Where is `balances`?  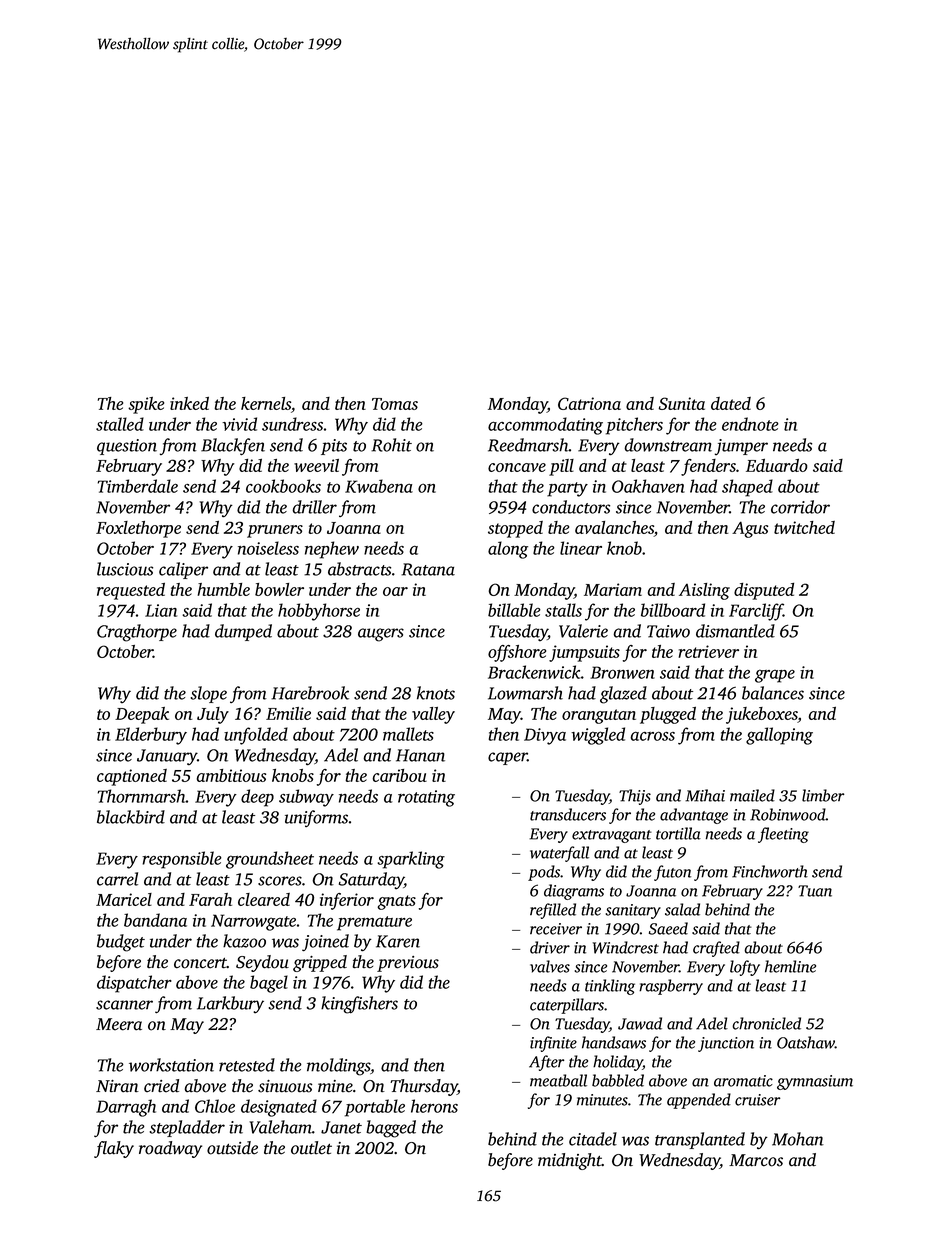 balances is located at coordinates (773, 693).
